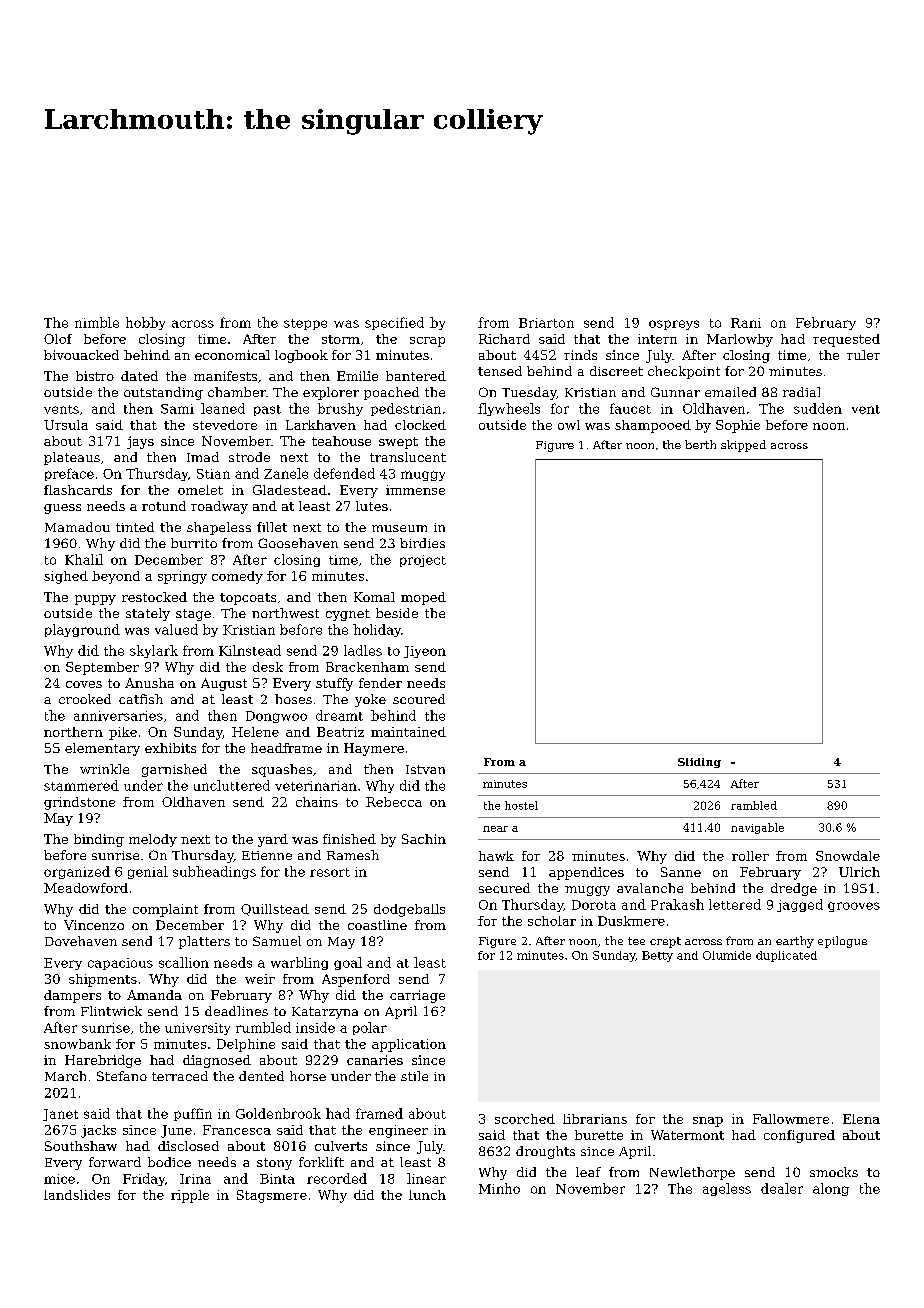 This screenshot has width=924, height=1308. I want to click on Istvan, so click(425, 769).
